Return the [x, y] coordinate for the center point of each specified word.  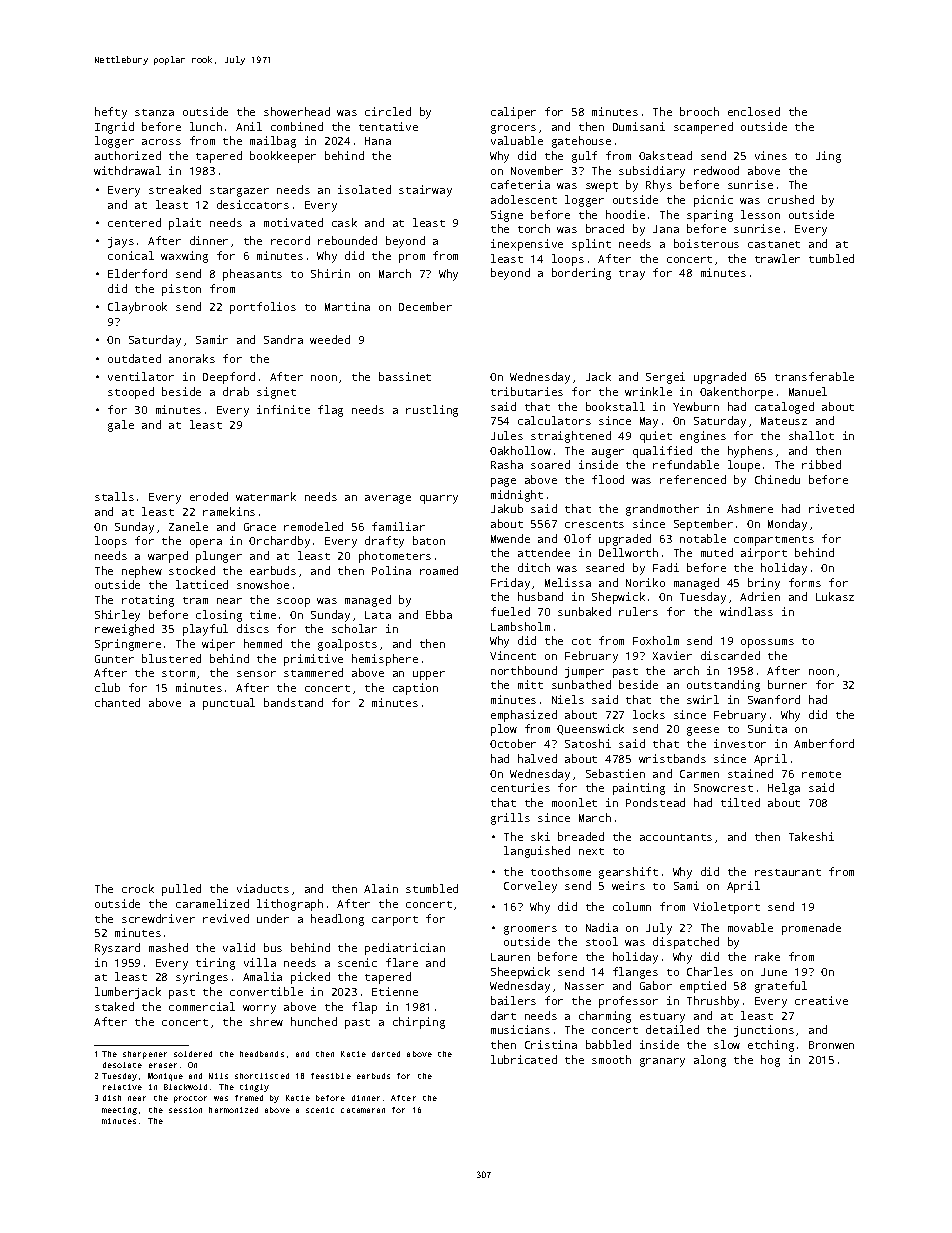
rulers [638, 611]
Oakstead [665, 155]
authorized [128, 155]
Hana [378, 141]
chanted [117, 702]
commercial [202, 1006]
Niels [568, 699]
